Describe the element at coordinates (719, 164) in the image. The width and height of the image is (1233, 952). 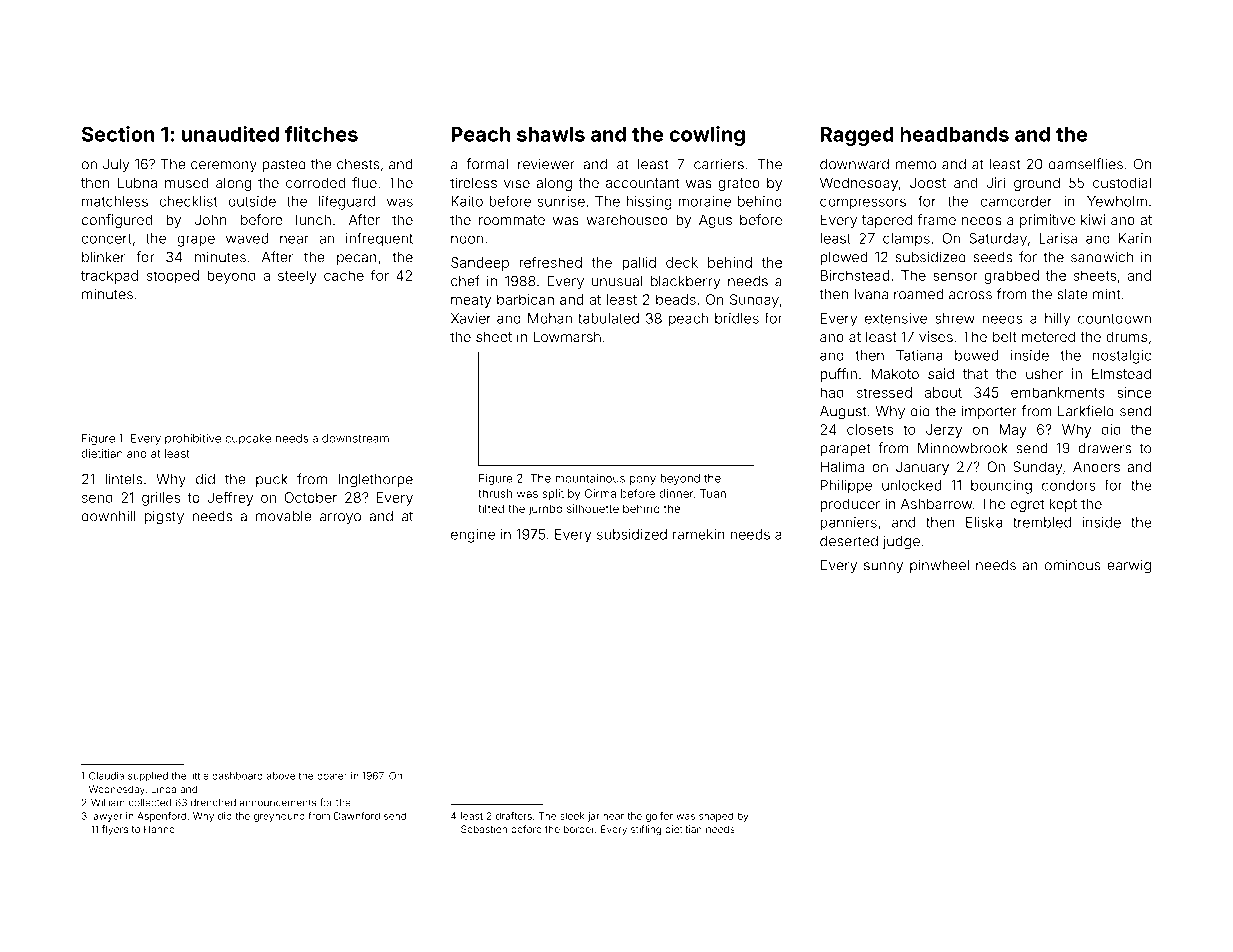
I see `carriers` at that location.
